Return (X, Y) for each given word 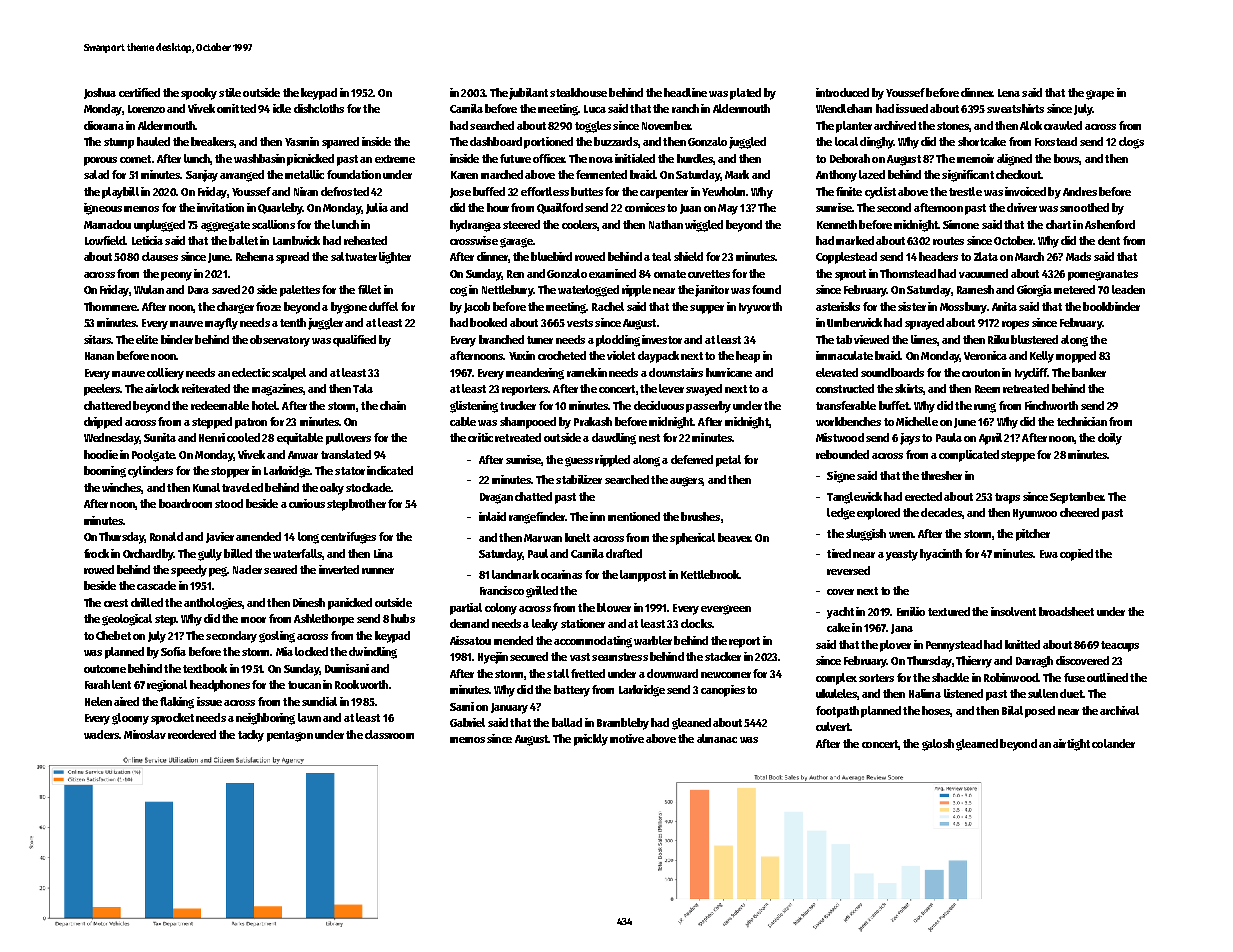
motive (627, 738)
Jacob (477, 307)
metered (1074, 289)
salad (96, 174)
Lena (1009, 93)
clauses (160, 256)
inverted (339, 569)
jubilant (528, 94)
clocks (696, 623)
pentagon (290, 736)
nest (649, 438)
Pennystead (954, 646)
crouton (981, 373)
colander (1113, 743)
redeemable (220, 405)
